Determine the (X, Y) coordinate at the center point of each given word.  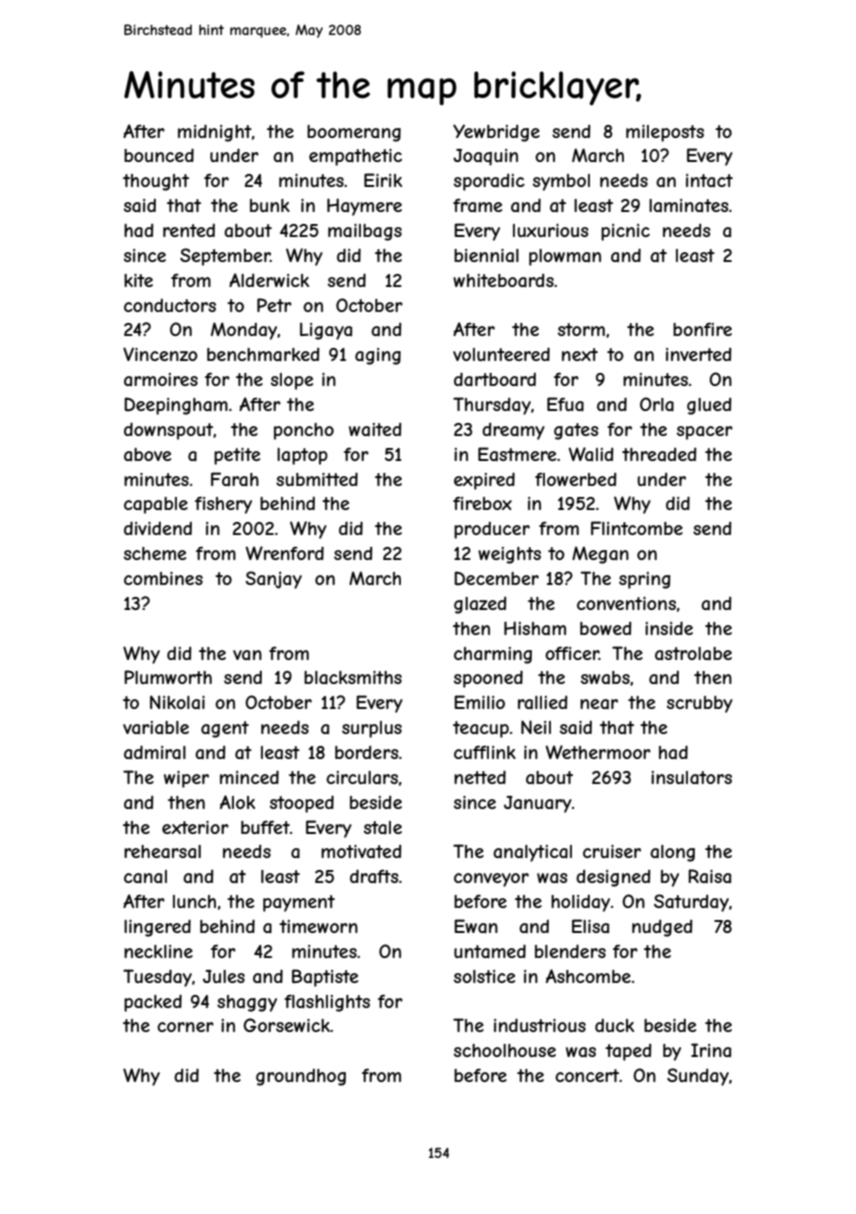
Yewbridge (496, 133)
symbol (561, 182)
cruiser (612, 851)
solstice (484, 976)
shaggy (247, 1003)
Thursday (492, 406)
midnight (215, 133)
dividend (158, 528)
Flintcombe (637, 528)
